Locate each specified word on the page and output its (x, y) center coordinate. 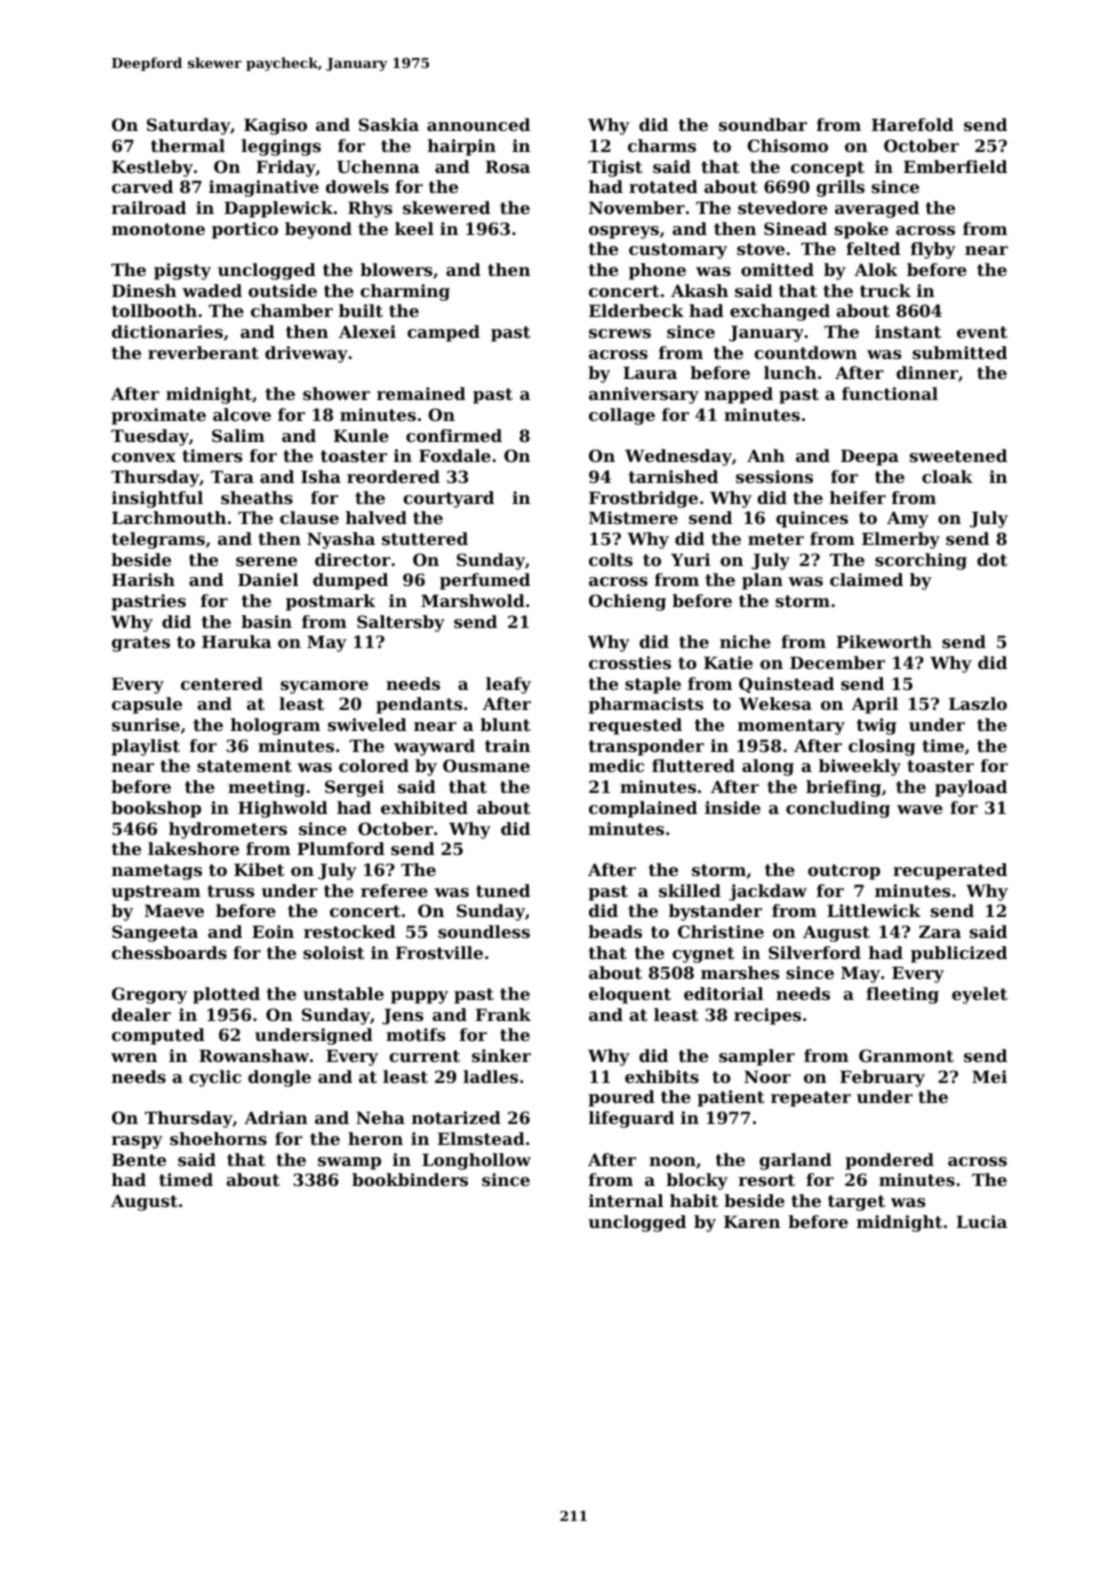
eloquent (630, 995)
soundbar (763, 124)
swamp (349, 1163)
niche (745, 641)
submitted (960, 352)
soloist (334, 952)
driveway (306, 354)
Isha (321, 476)
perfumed (485, 581)
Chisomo (787, 145)
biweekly (860, 767)
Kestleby (152, 168)
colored (374, 765)
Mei (989, 1076)
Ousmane (486, 765)
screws (620, 333)
